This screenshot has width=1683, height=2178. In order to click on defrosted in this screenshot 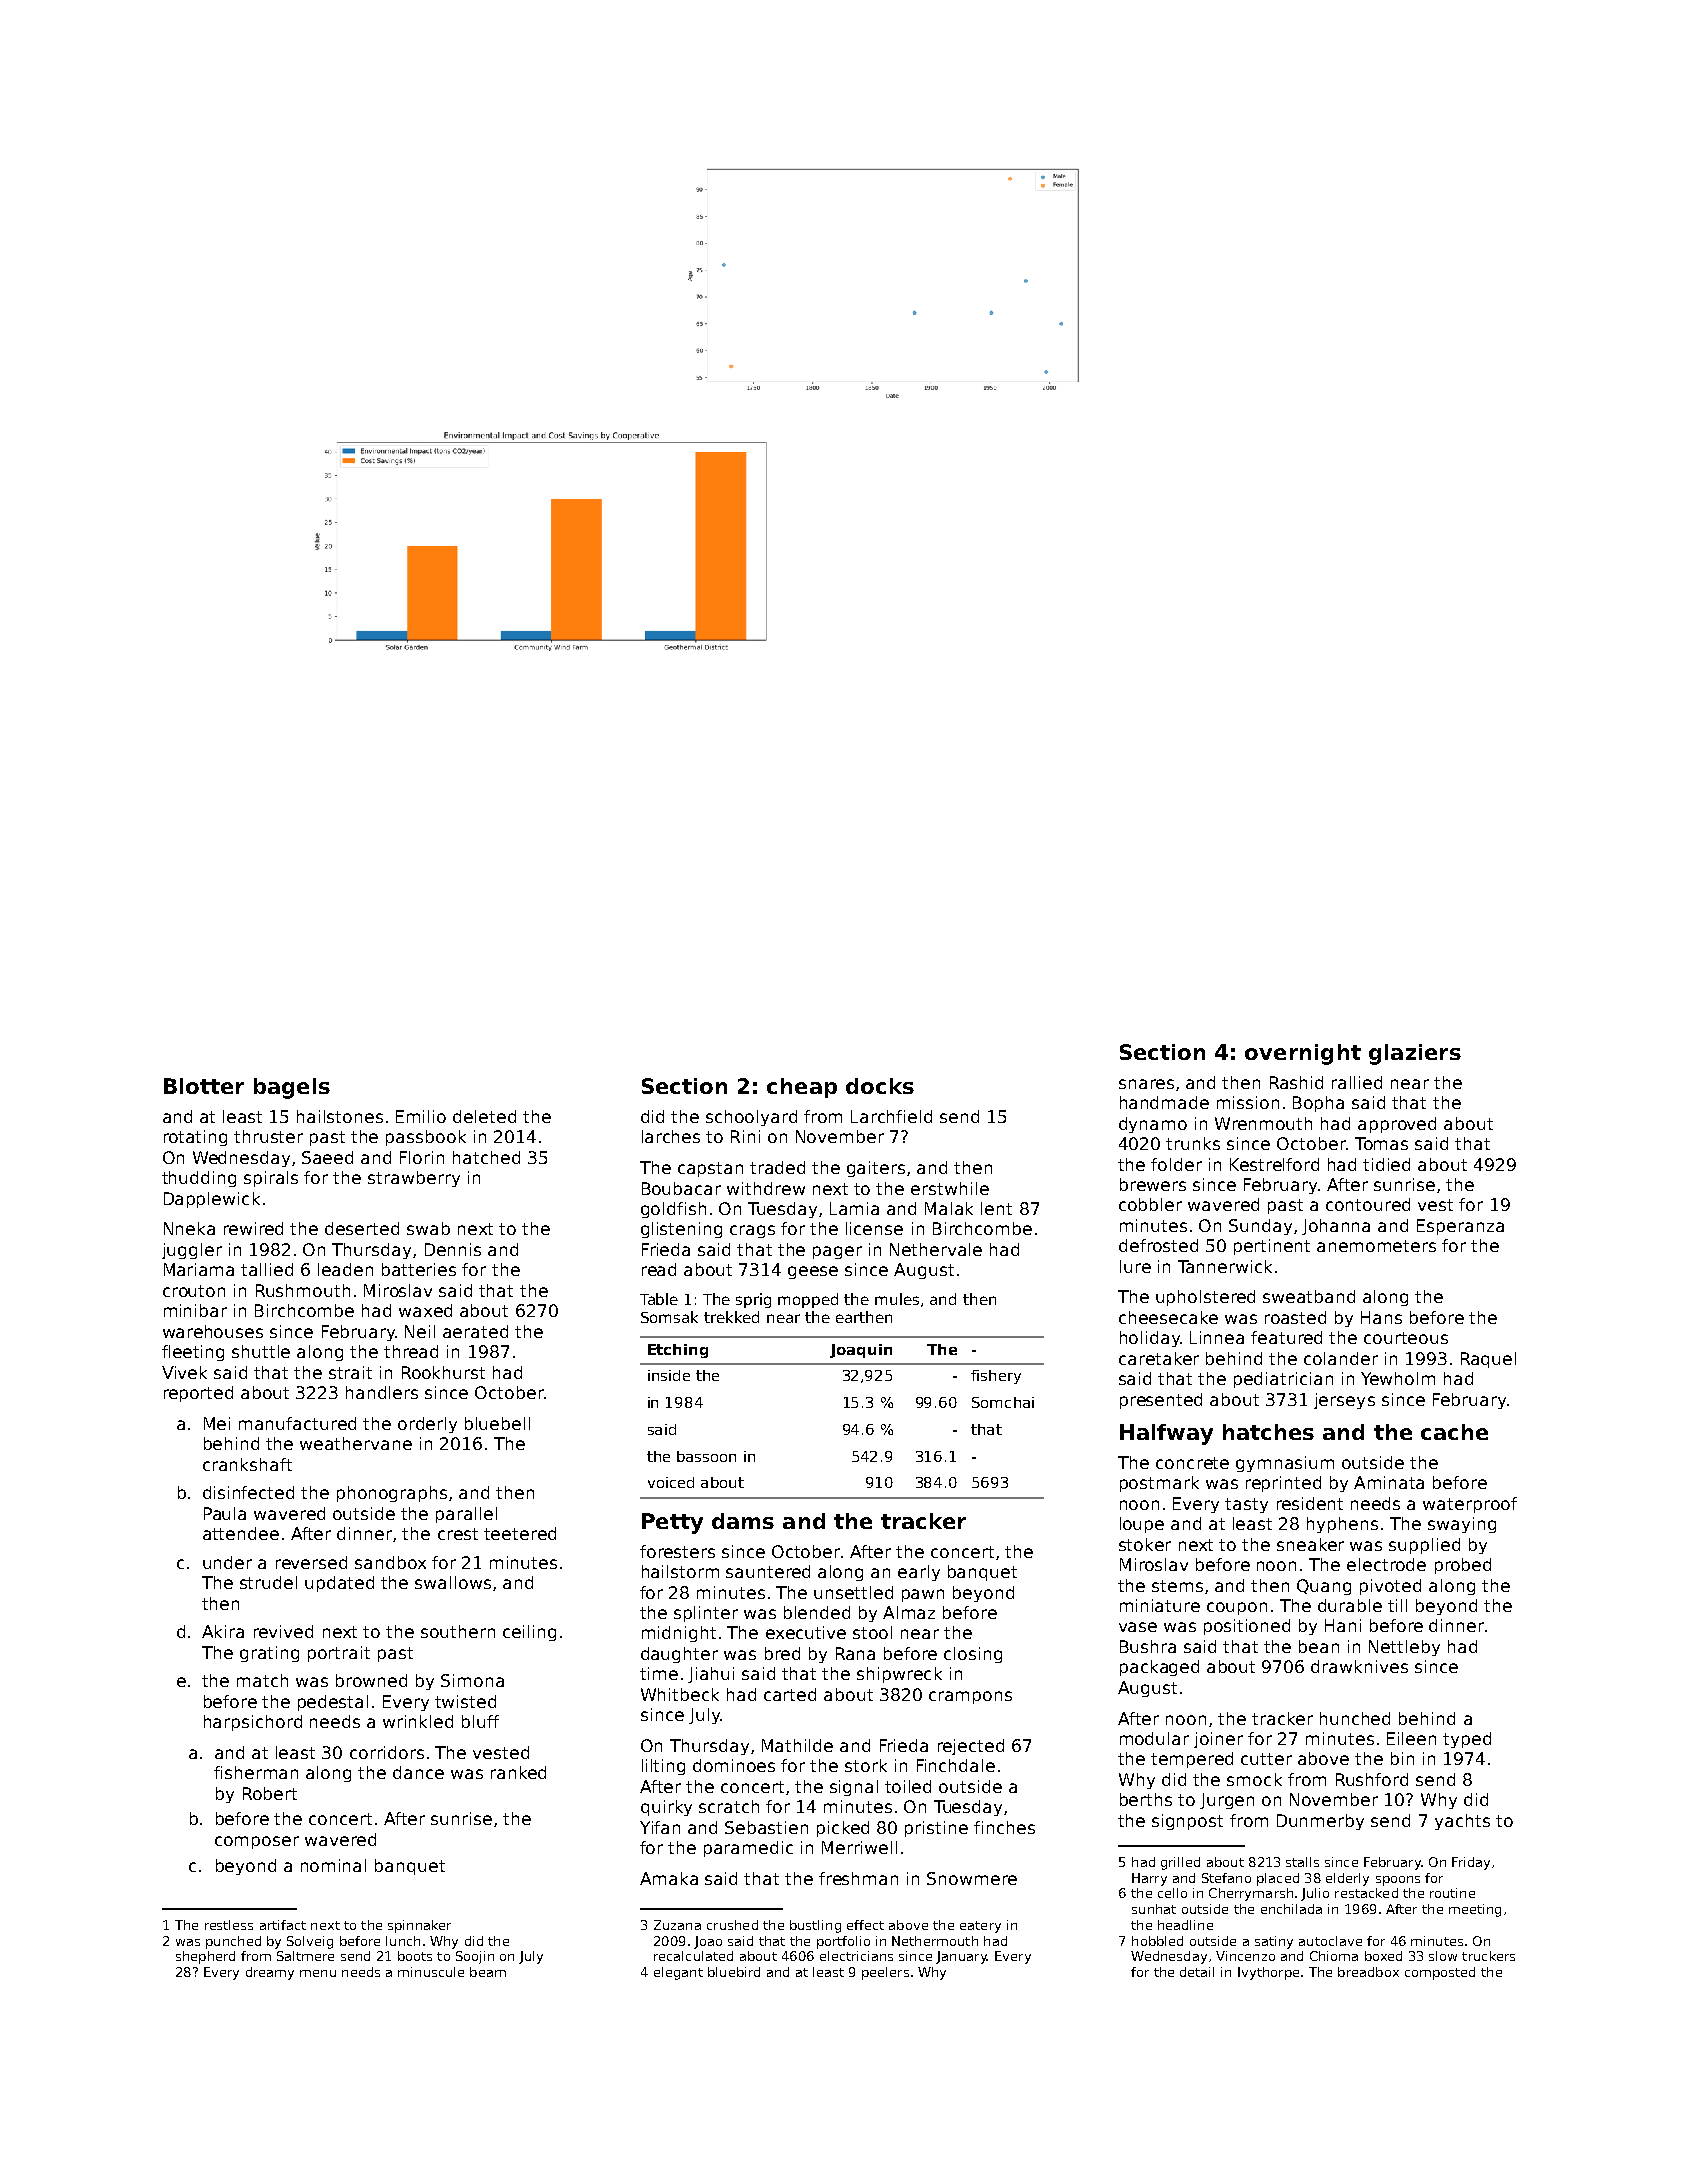, I will do `click(1158, 1245)`.
